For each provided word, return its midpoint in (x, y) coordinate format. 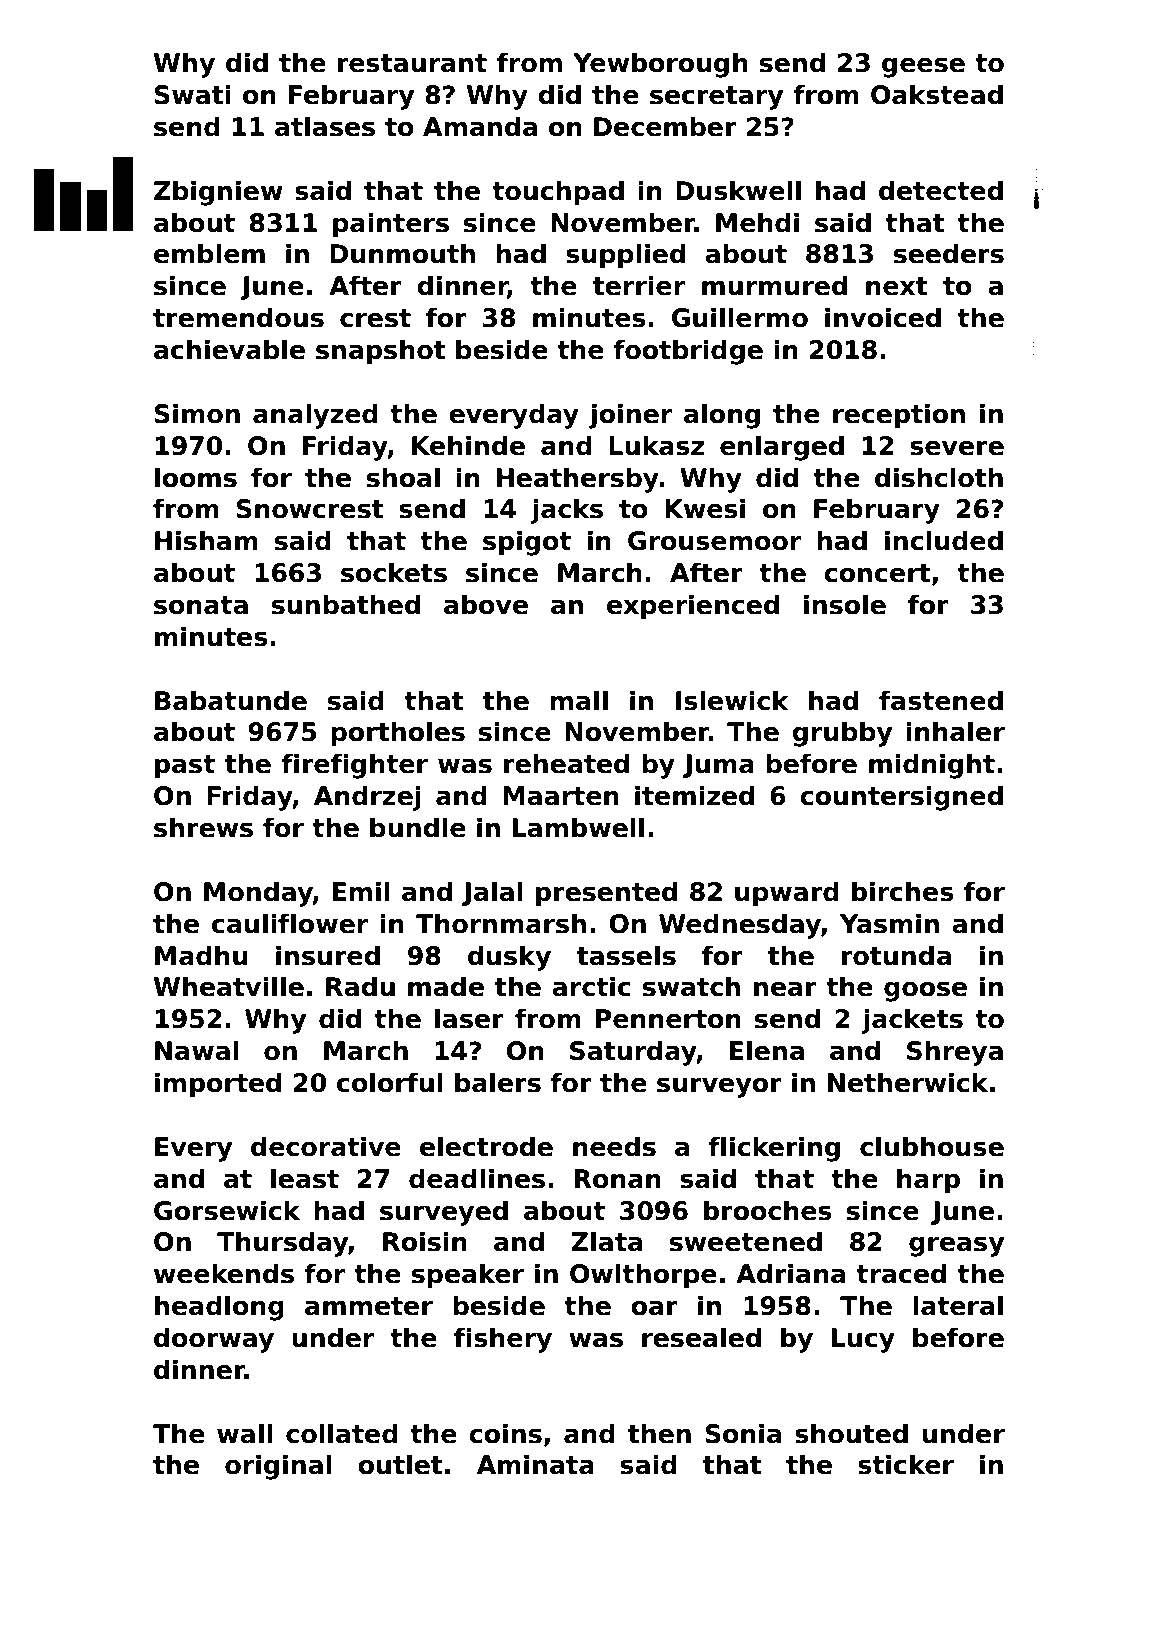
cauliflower (290, 923)
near (785, 989)
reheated (566, 763)
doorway (214, 1340)
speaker (468, 1275)
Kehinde (468, 445)
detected (941, 190)
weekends (224, 1273)
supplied (625, 255)
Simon (197, 413)
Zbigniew (218, 193)
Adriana (790, 1273)
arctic (591, 986)
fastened (941, 700)
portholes (398, 733)
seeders (949, 253)
